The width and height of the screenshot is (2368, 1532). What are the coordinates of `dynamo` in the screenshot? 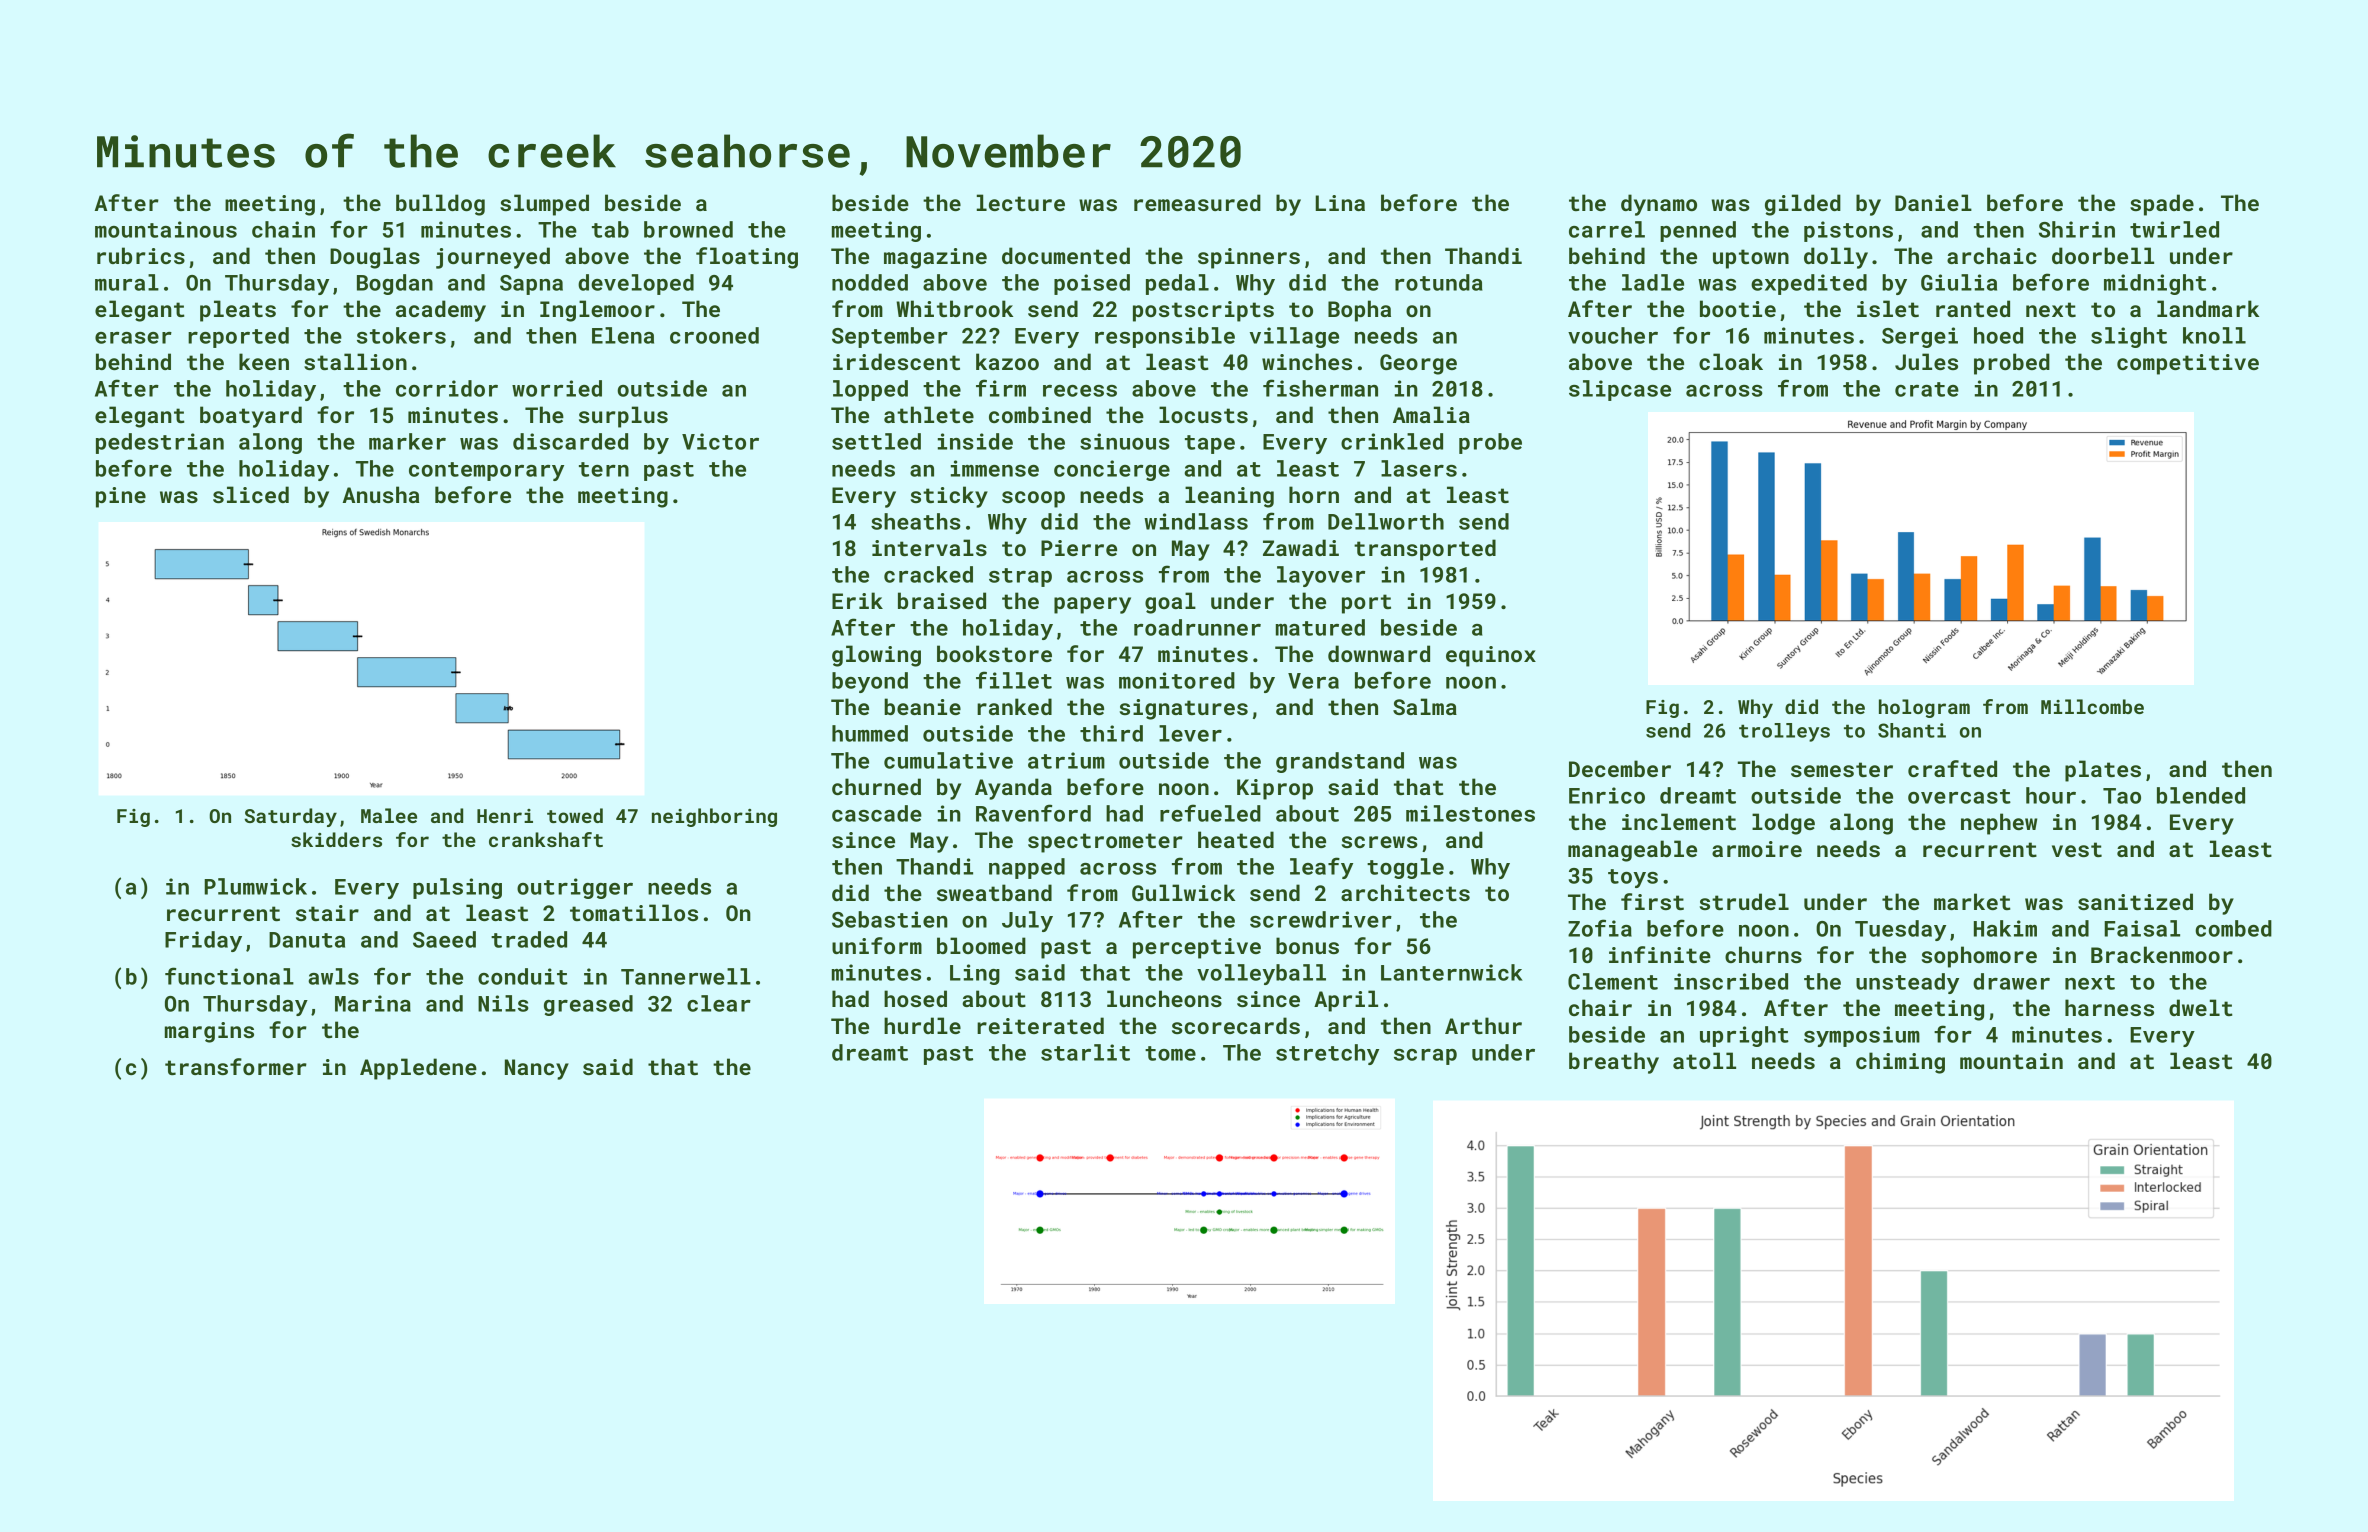 It's located at (1659, 205).
